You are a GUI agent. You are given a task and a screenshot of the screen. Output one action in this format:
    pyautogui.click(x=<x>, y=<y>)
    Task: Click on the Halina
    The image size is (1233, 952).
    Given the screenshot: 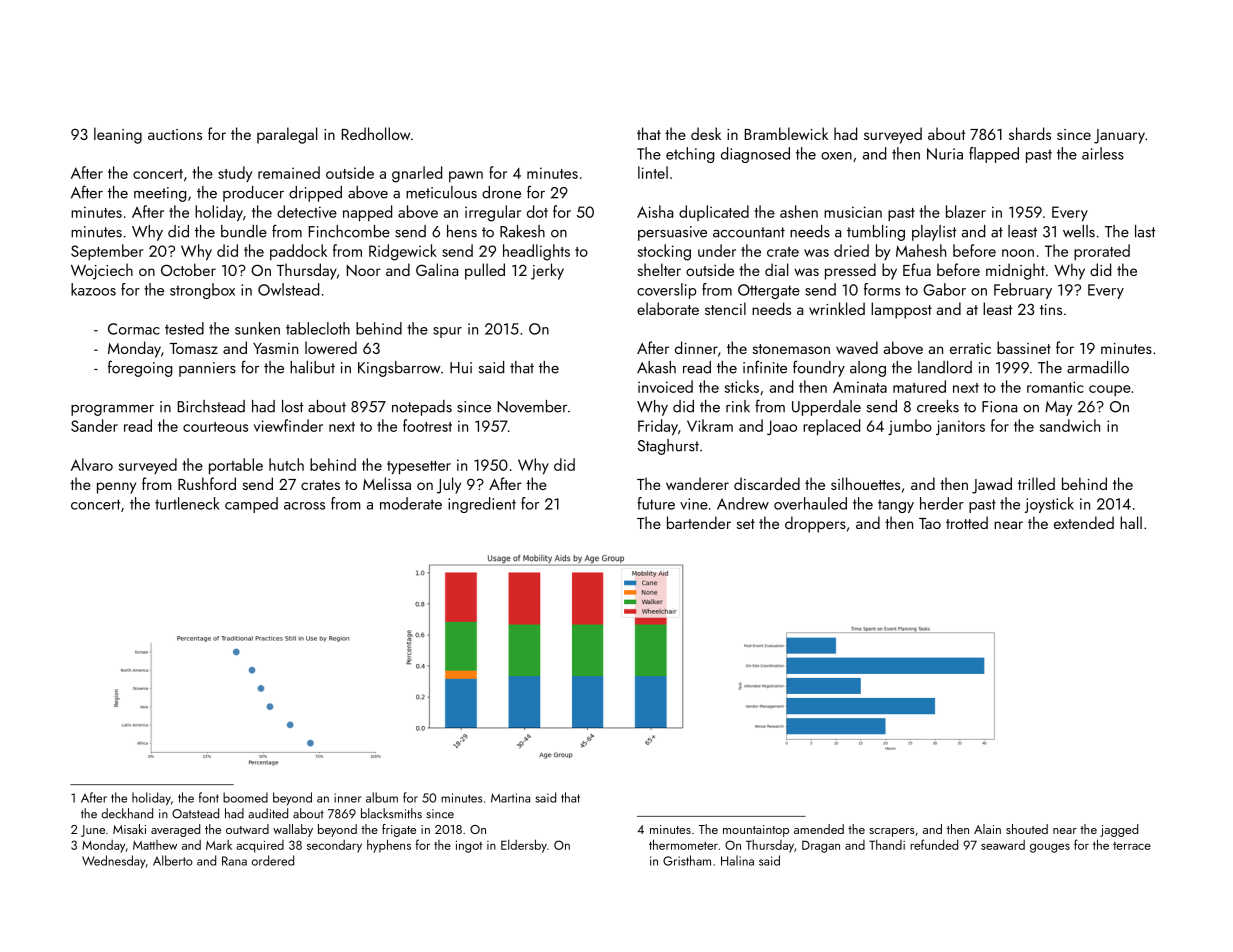 What is the action you would take?
    pyautogui.click(x=737, y=860)
